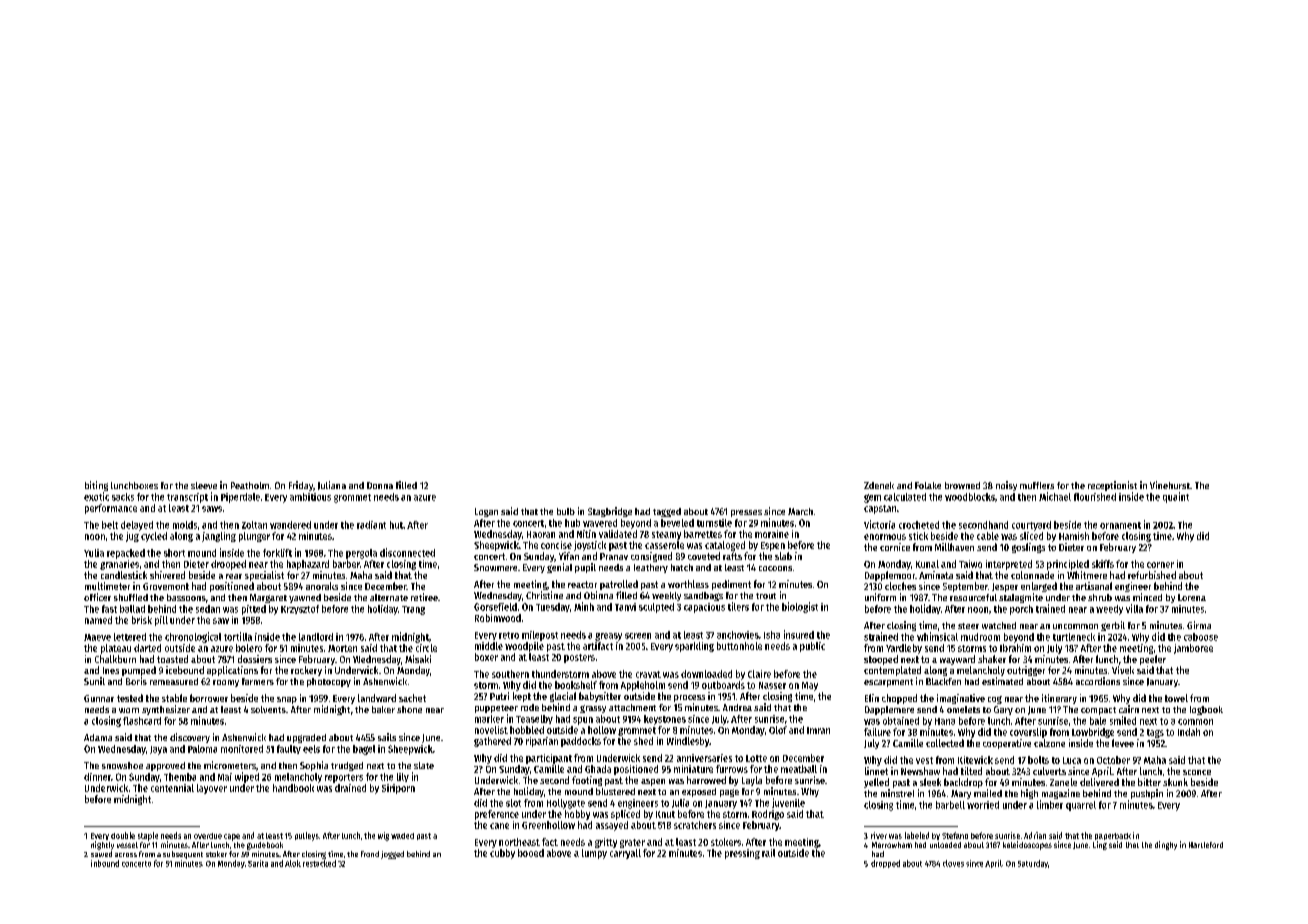  What do you see at coordinates (310, 497) in the screenshot?
I see `ambitious` at bounding box center [310, 497].
